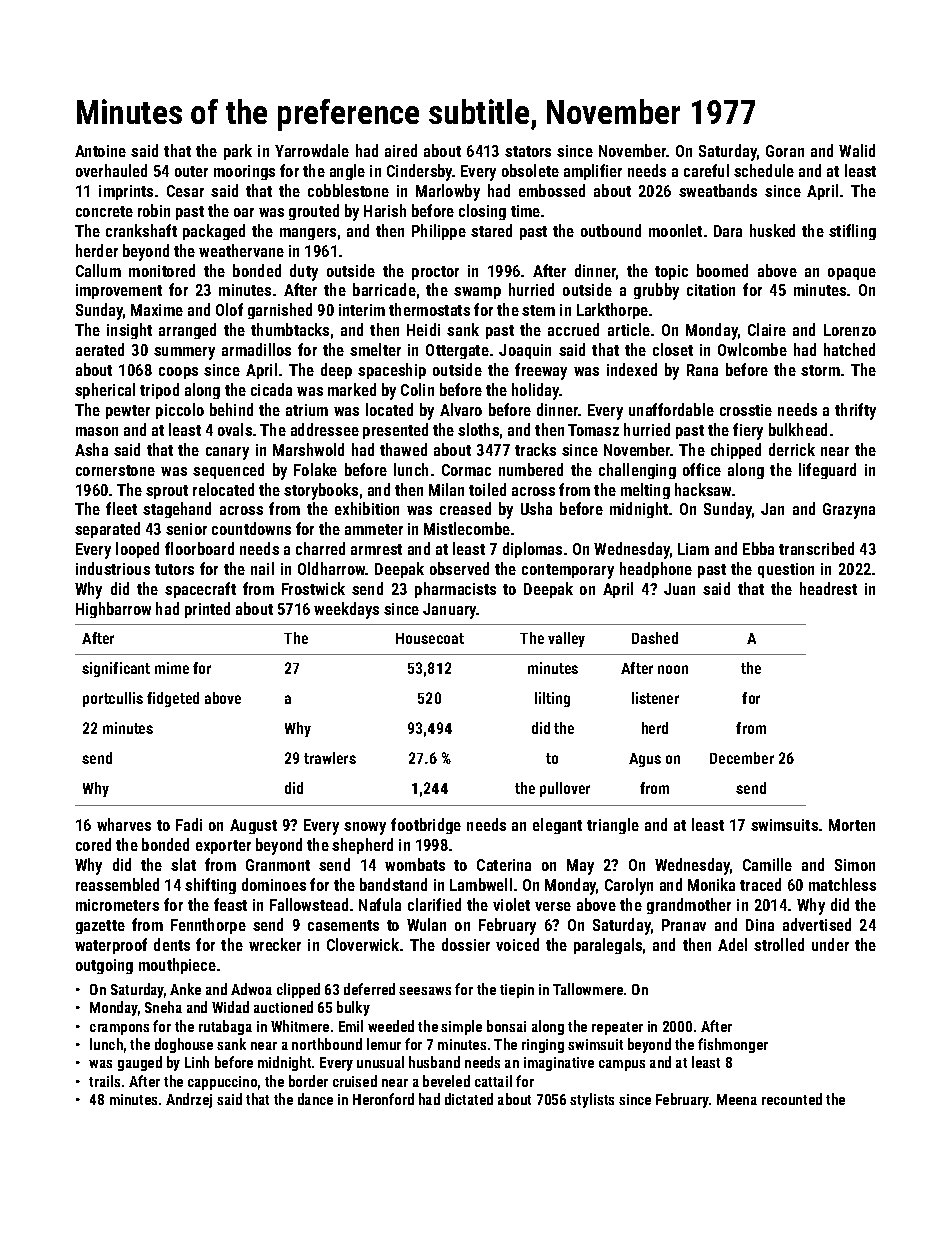  What do you see at coordinates (383, 1099) in the image?
I see `Heronford` at bounding box center [383, 1099].
